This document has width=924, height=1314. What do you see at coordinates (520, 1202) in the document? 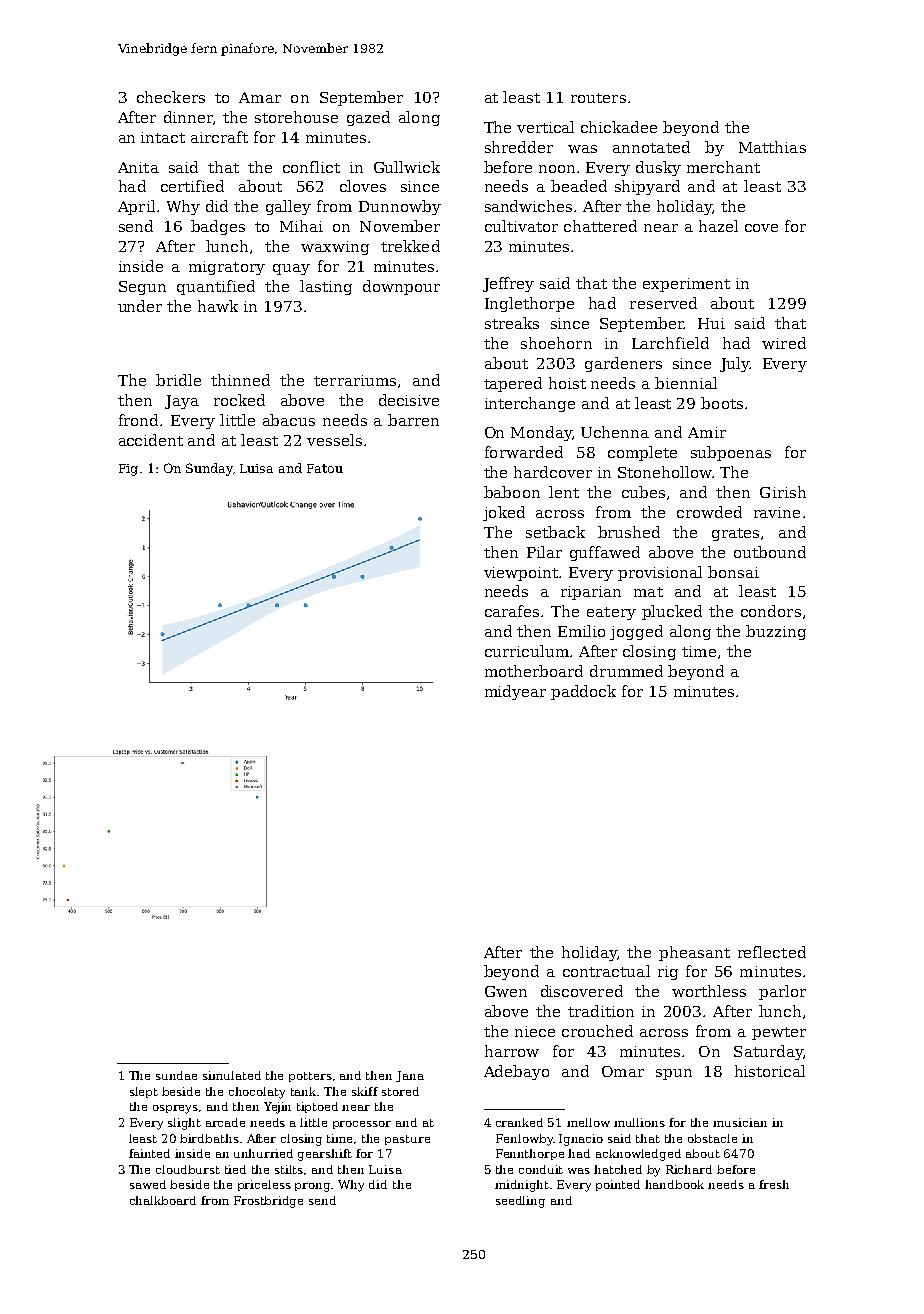
I see `seedling` at bounding box center [520, 1202].
